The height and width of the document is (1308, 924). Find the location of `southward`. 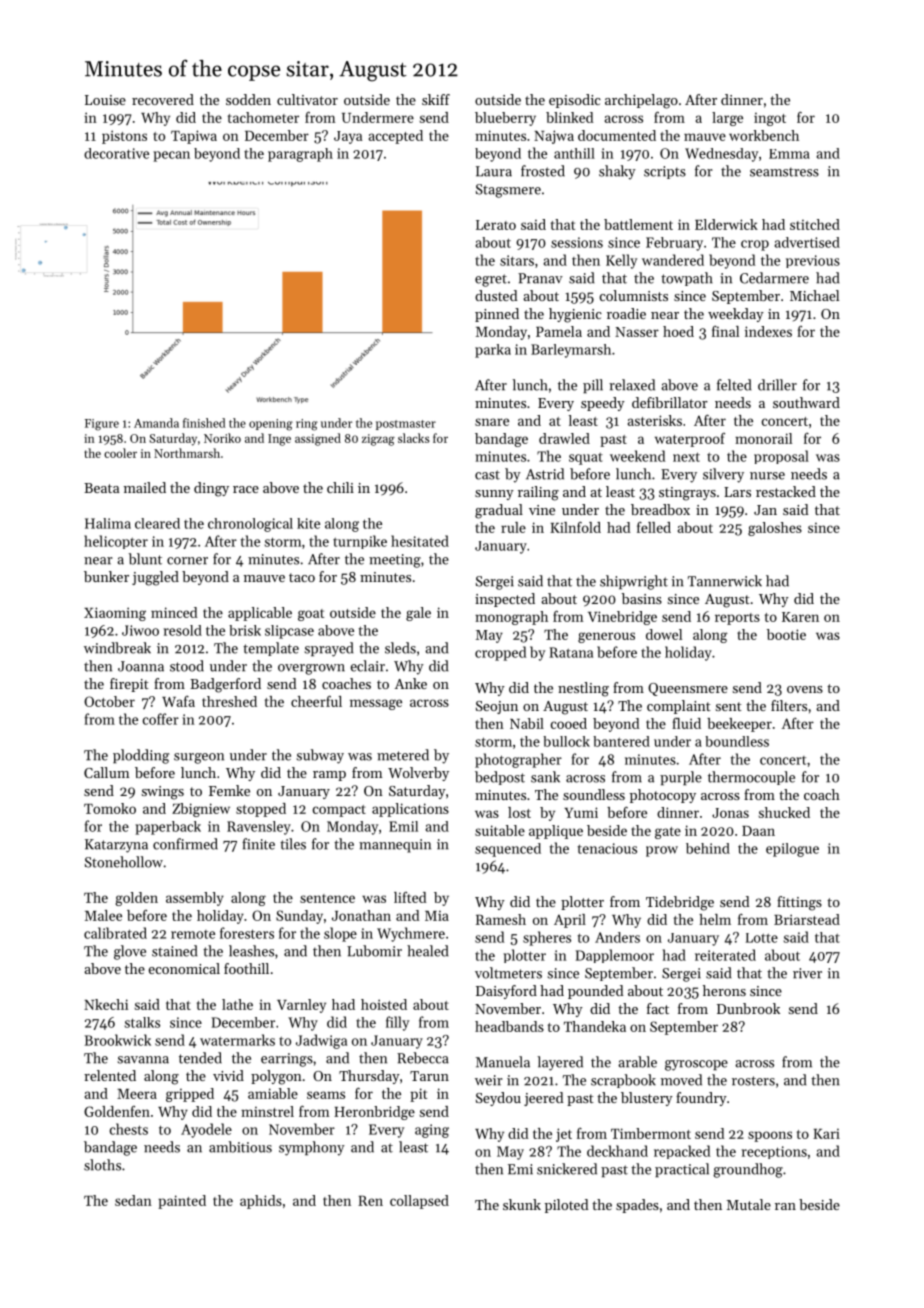

southward is located at coordinates (806, 402).
